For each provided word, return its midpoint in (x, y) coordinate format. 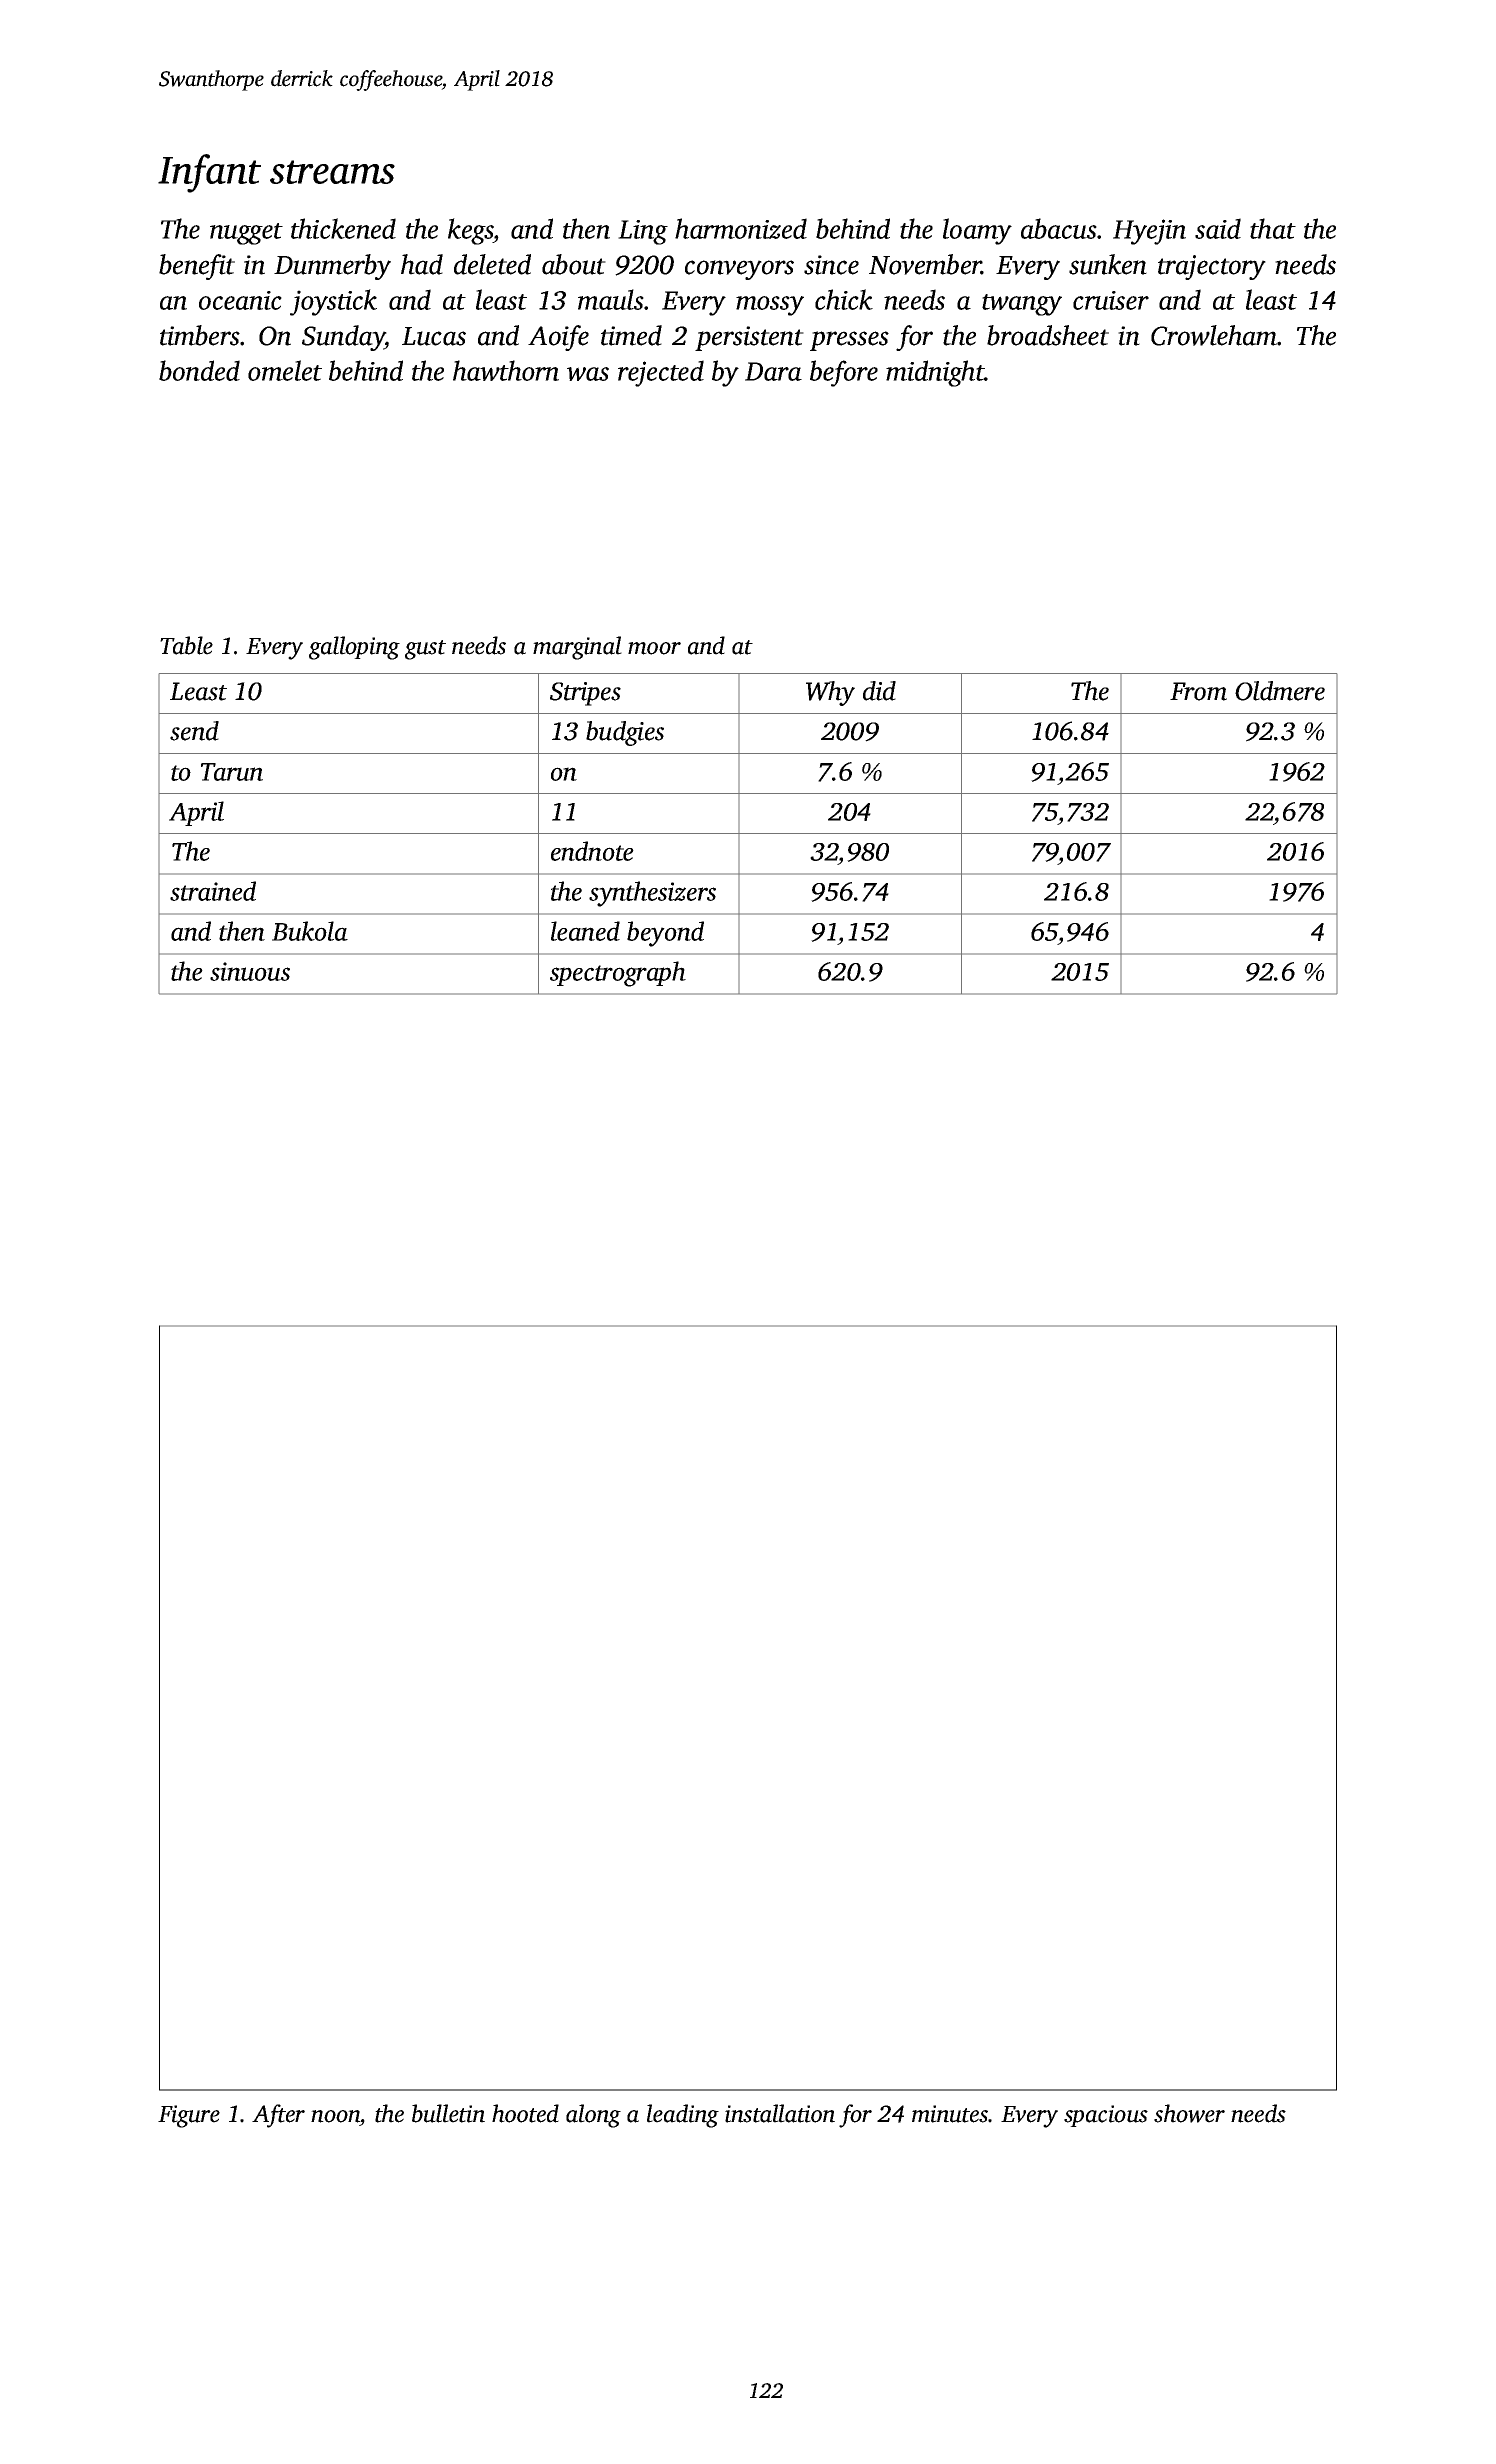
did (879, 691)
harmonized (741, 228)
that (1273, 228)
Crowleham (1214, 335)
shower (1189, 2113)
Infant (209, 173)
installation (780, 2113)
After (278, 2116)
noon (335, 2116)
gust (425, 650)
